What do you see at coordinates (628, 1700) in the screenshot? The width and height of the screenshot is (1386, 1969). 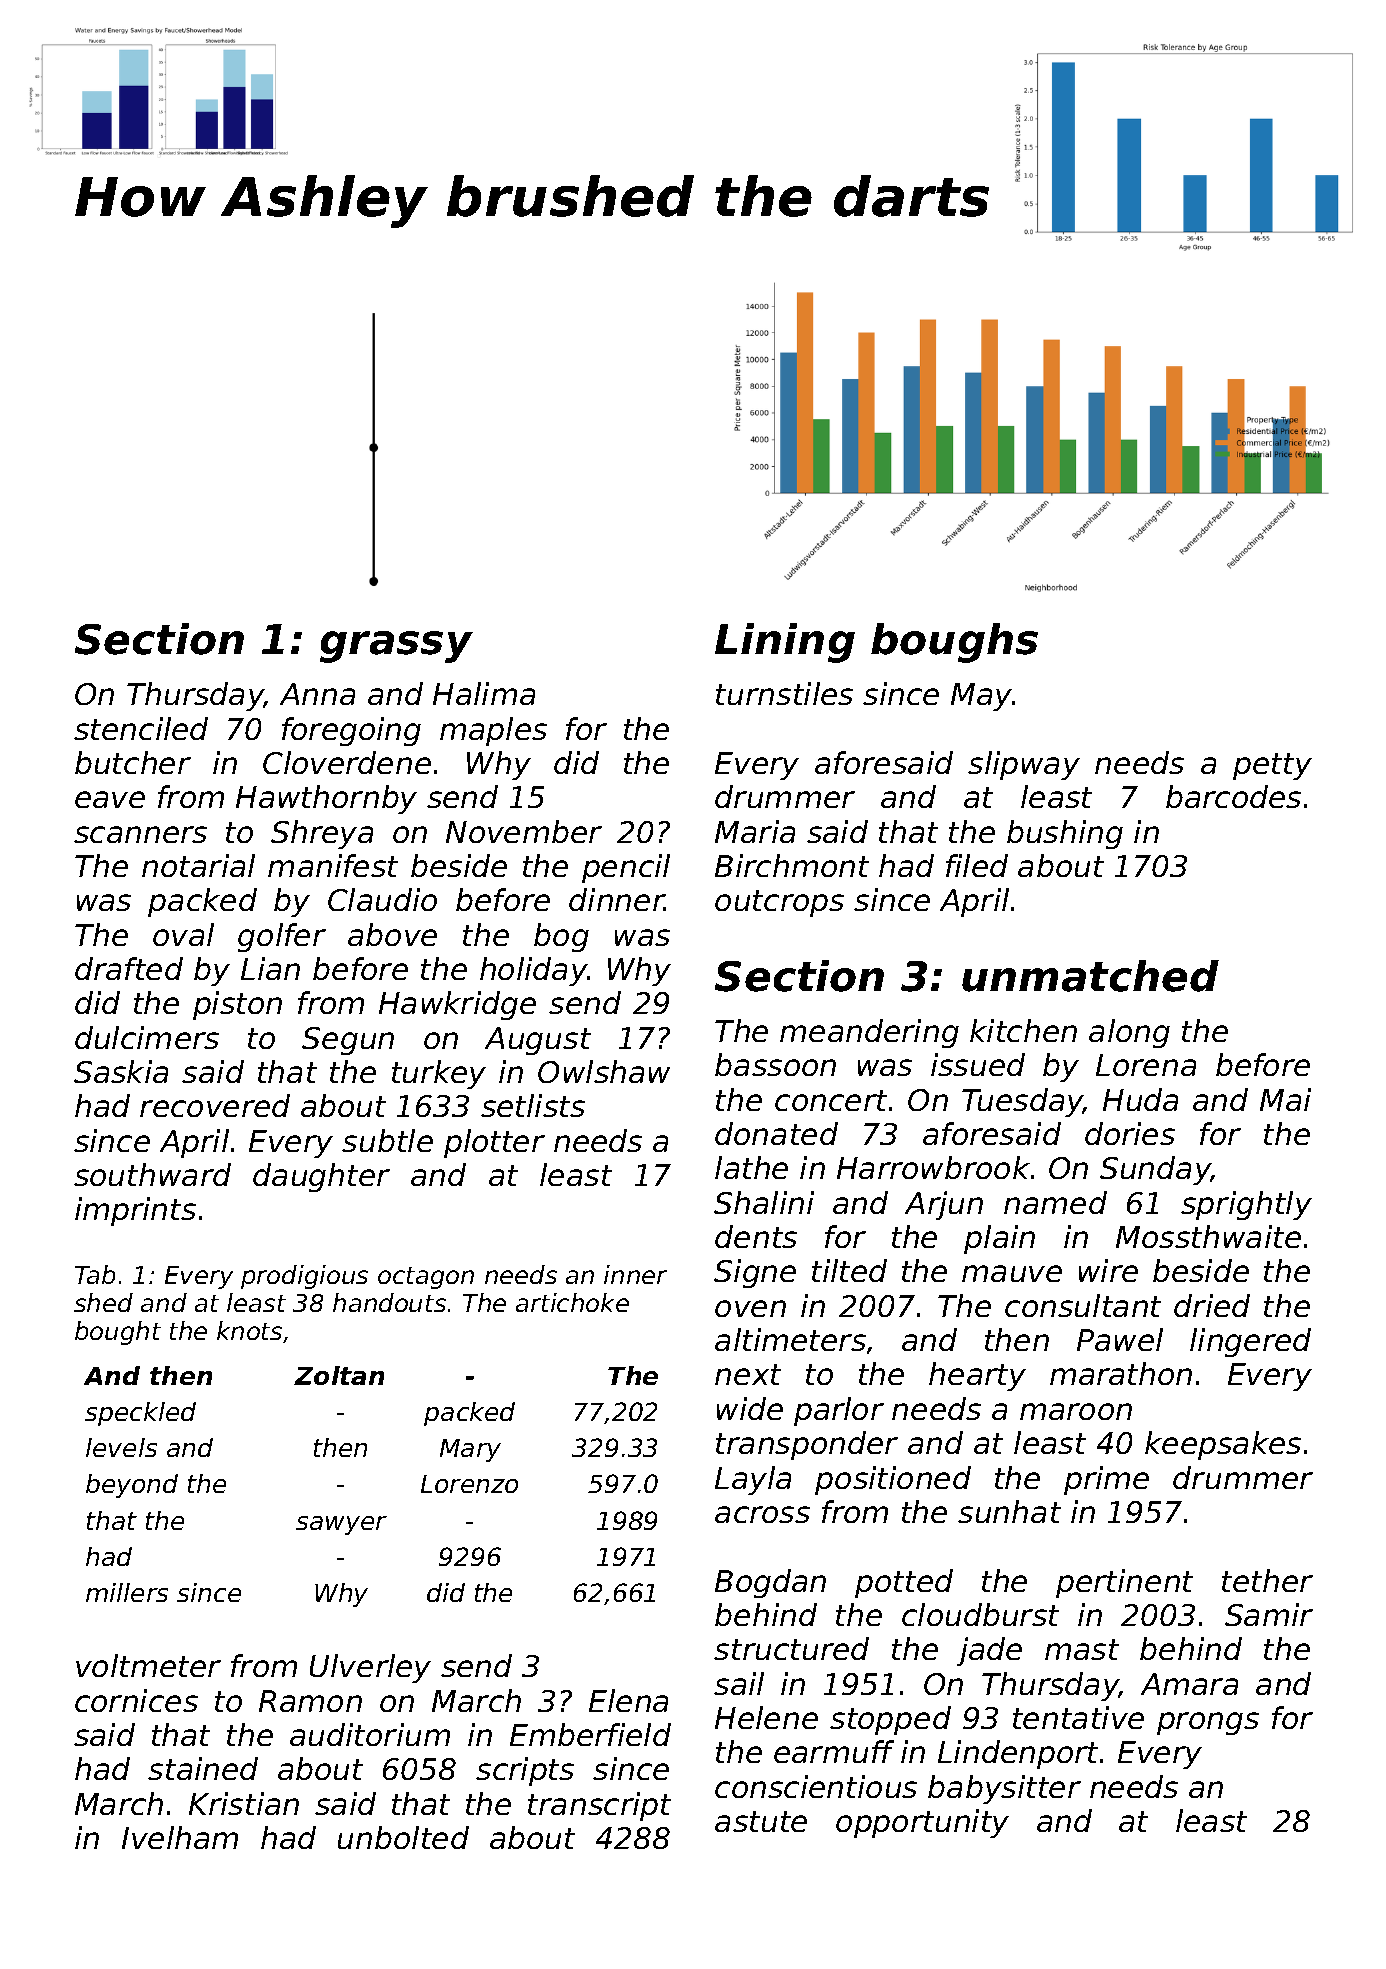 I see `Elena` at bounding box center [628, 1700].
